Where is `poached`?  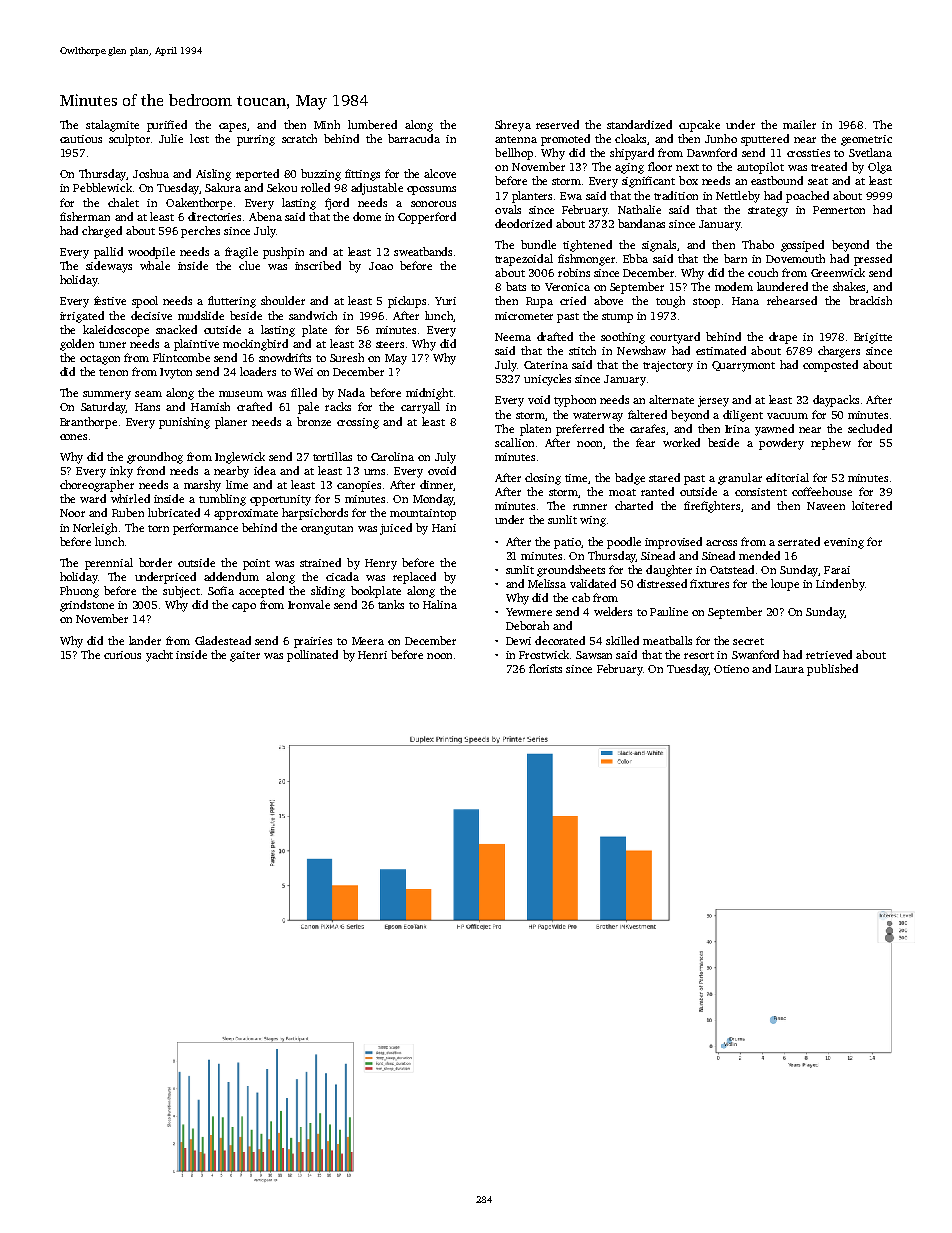
poached is located at coordinates (807, 197).
